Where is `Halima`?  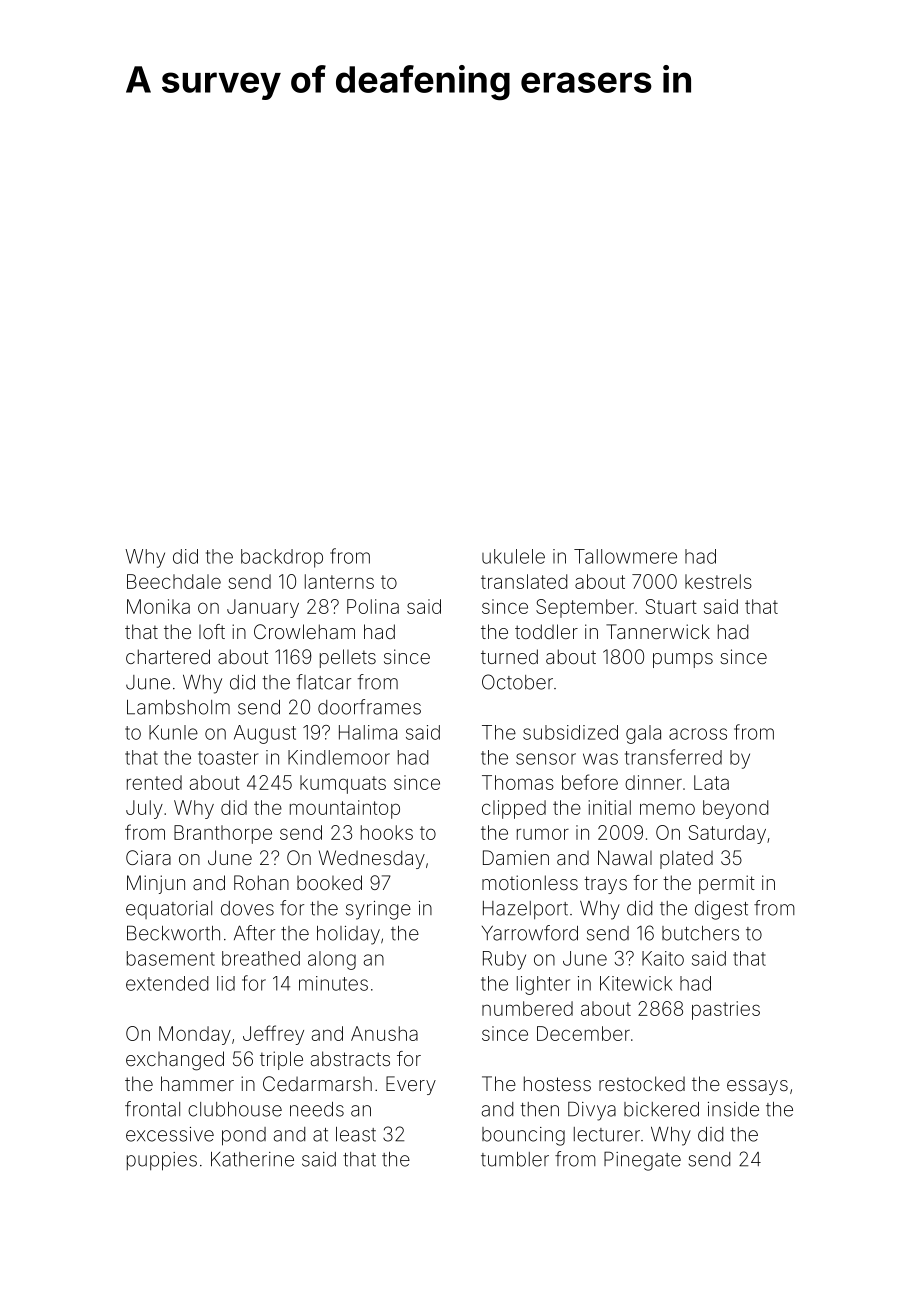 Halima is located at coordinates (368, 732).
